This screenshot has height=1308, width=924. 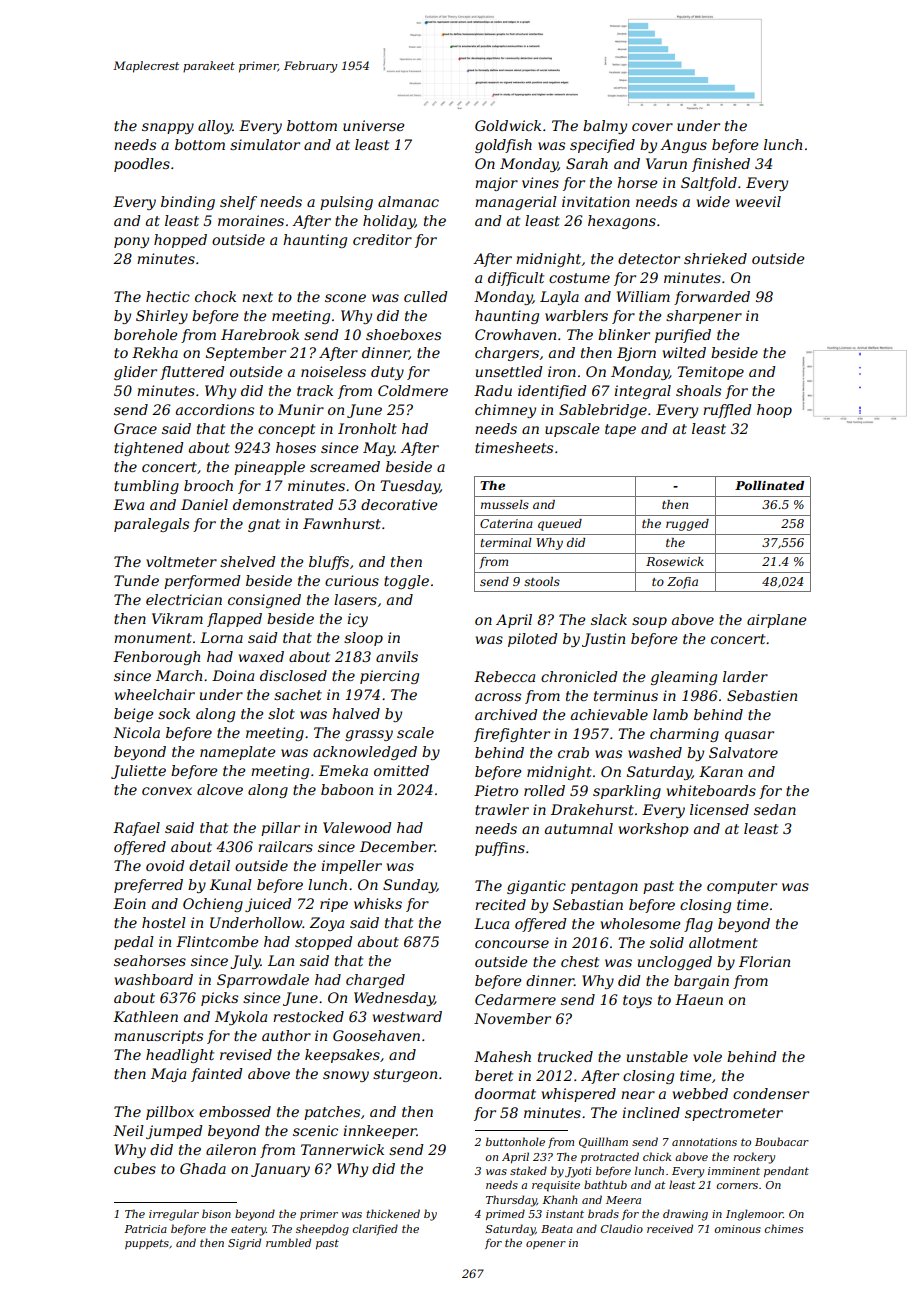 I want to click on sedan, so click(x=775, y=809).
